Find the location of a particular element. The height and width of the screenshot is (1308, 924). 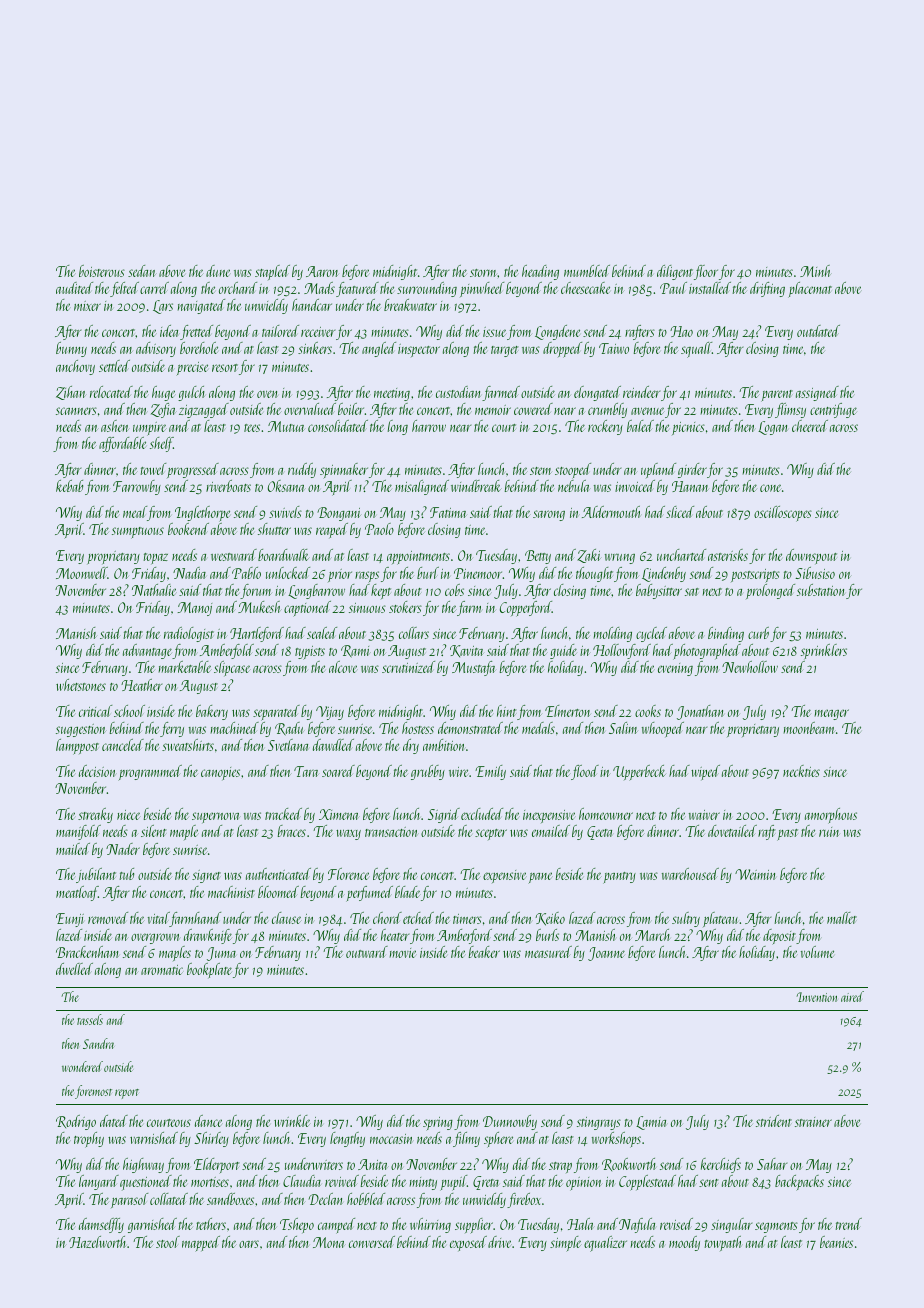

Betty is located at coordinates (538, 557).
